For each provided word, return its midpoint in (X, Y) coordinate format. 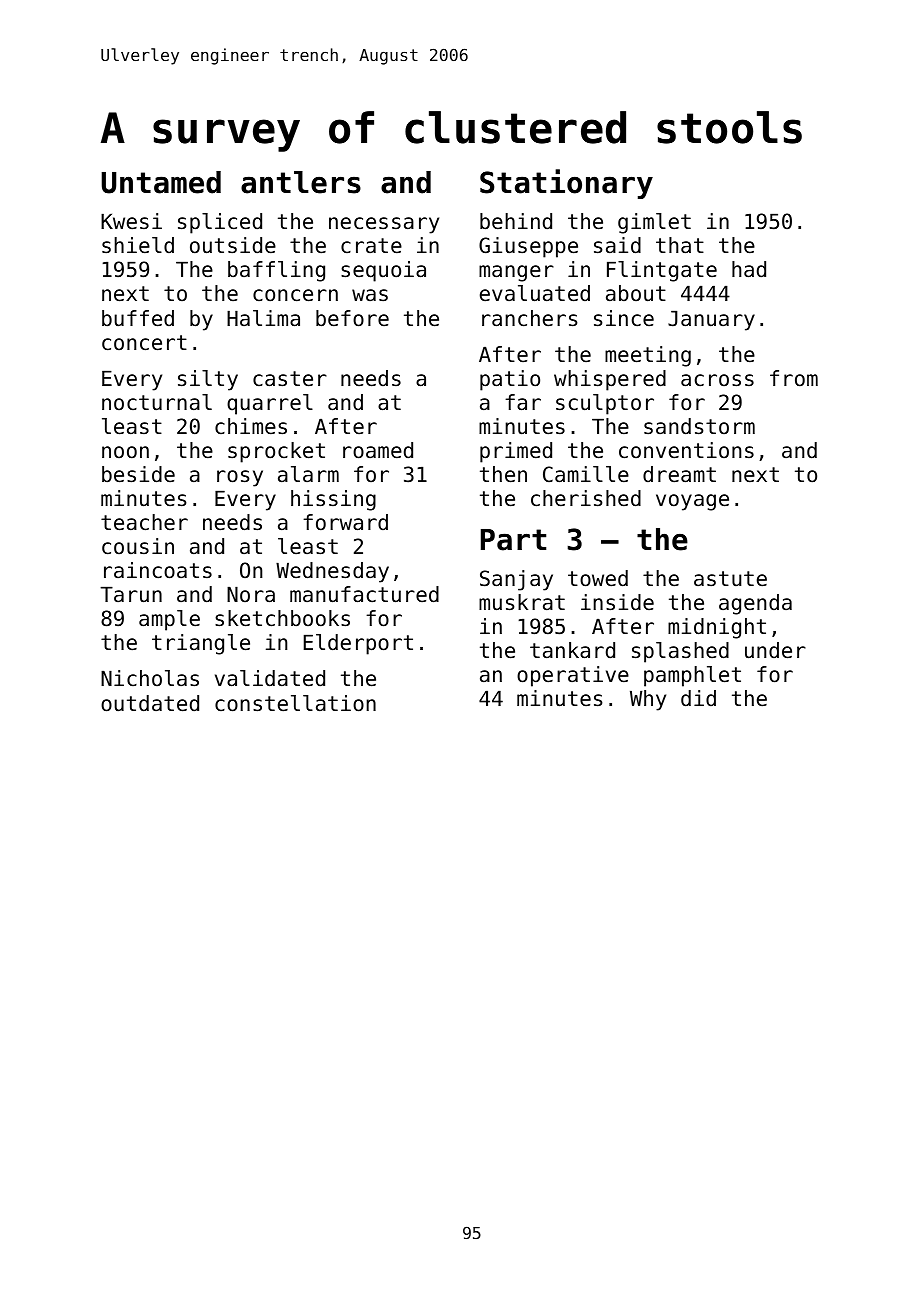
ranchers (529, 318)
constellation (295, 703)
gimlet (654, 223)
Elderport (358, 644)
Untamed (161, 182)
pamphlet (692, 676)
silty (208, 380)
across (717, 380)
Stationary (566, 184)
